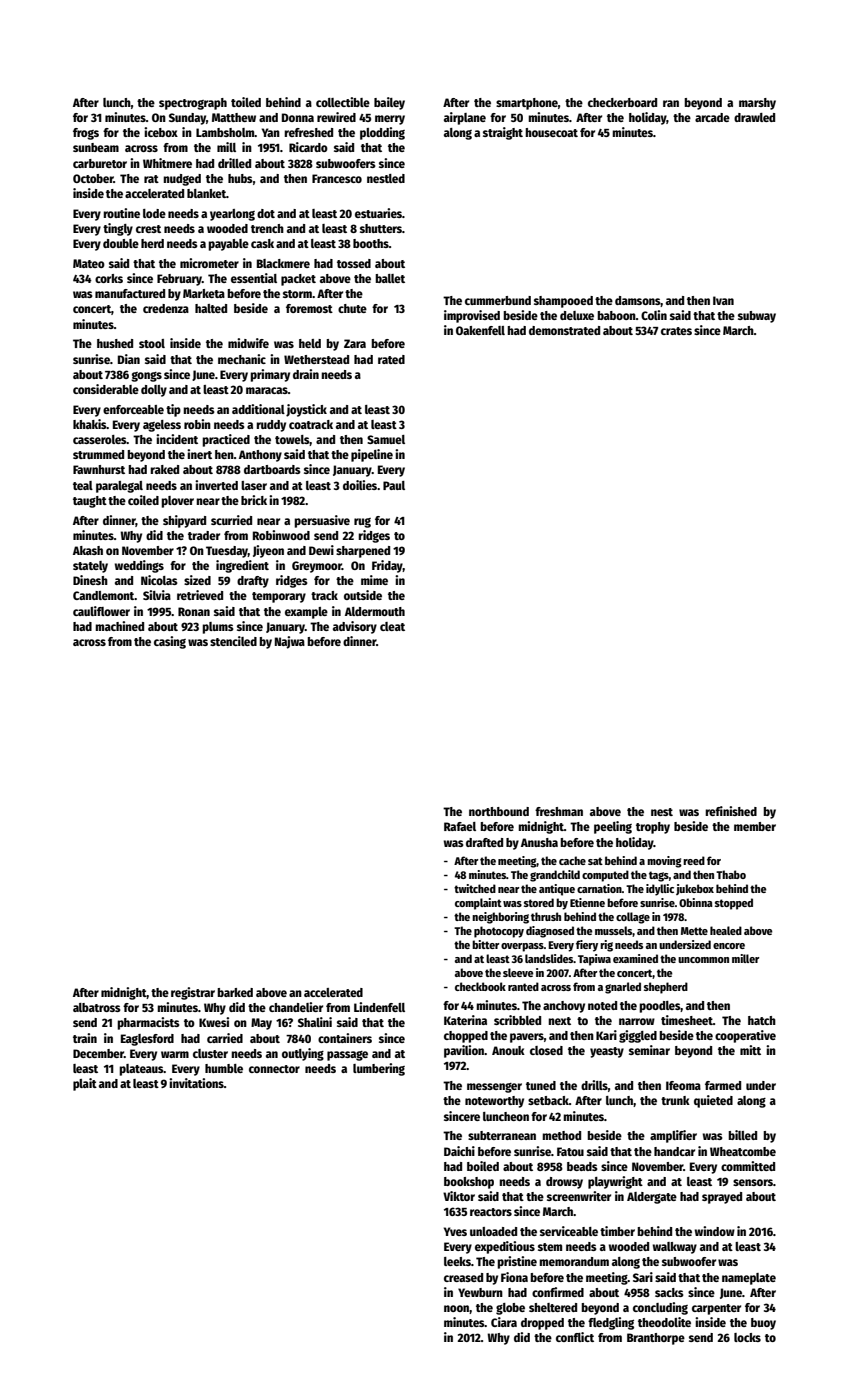 The height and width of the screenshot is (1400, 849). What do you see at coordinates (731, 874) in the screenshot?
I see `Thabo` at bounding box center [731, 874].
